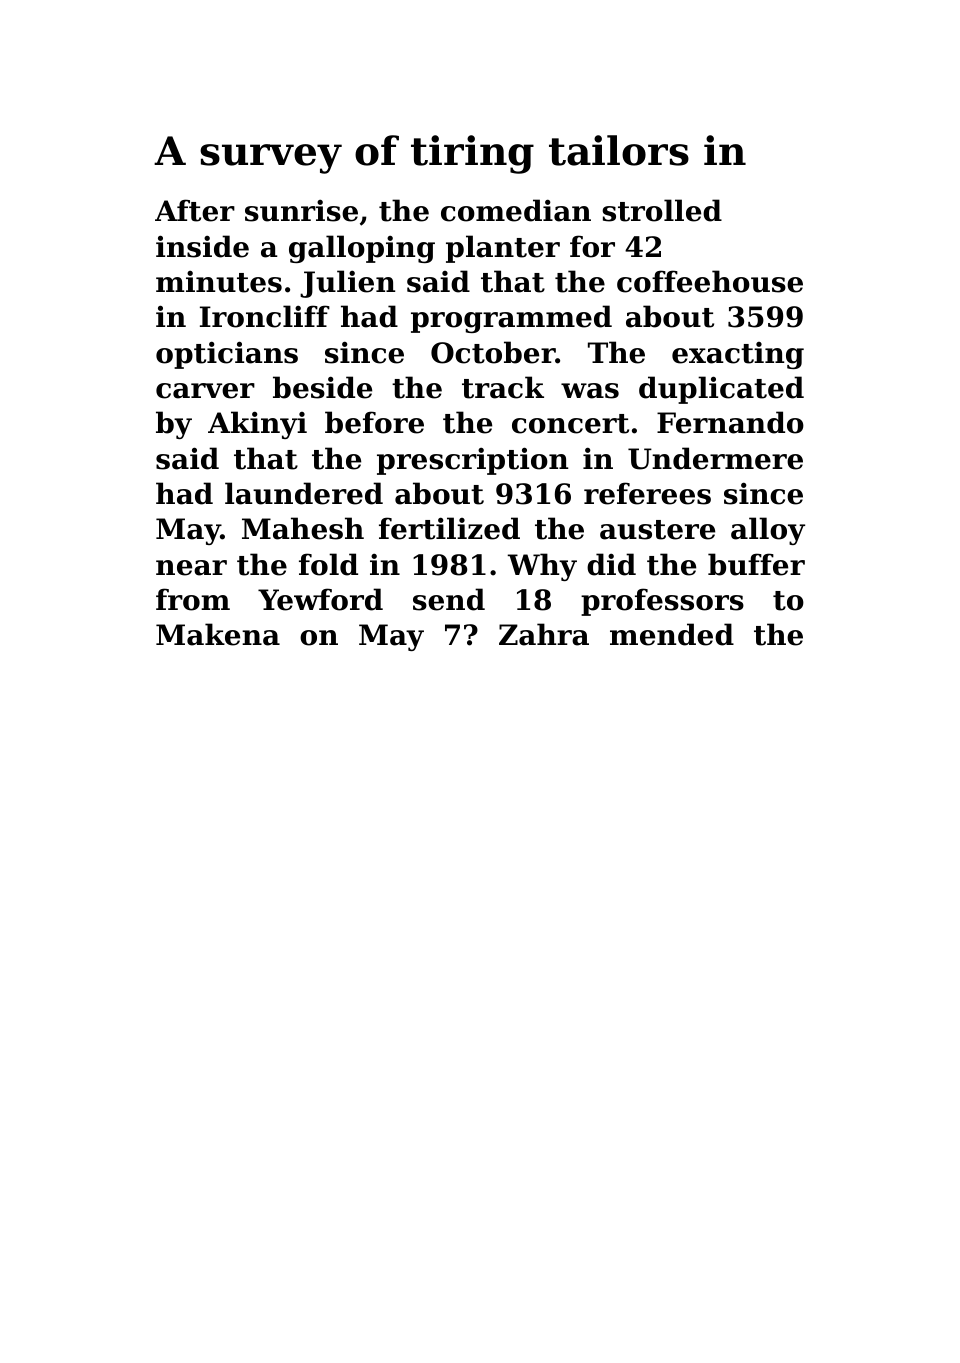 The width and height of the screenshot is (960, 1363). What do you see at coordinates (516, 210) in the screenshot?
I see `comedian` at bounding box center [516, 210].
